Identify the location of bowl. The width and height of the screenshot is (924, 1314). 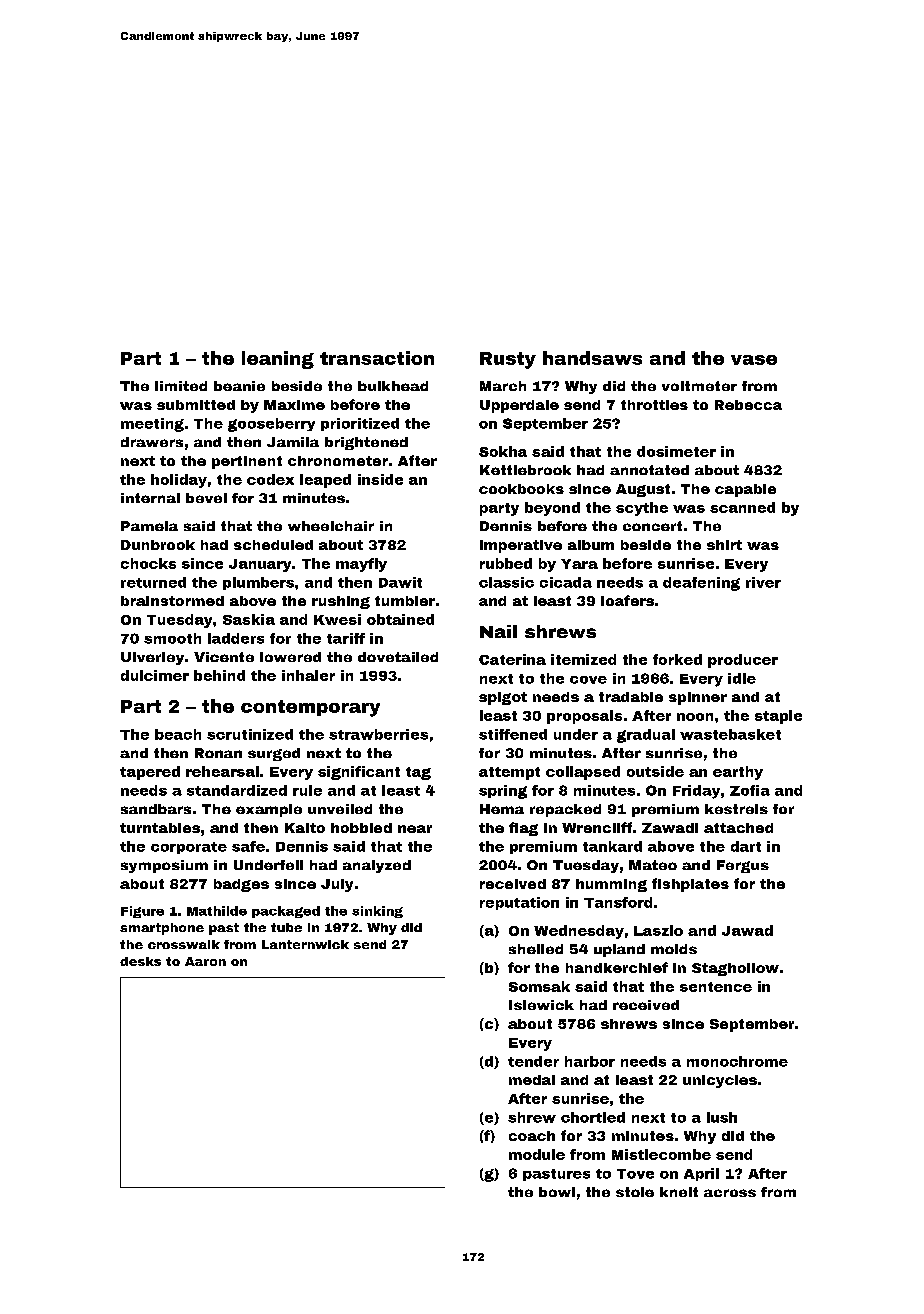
(557, 1192).
